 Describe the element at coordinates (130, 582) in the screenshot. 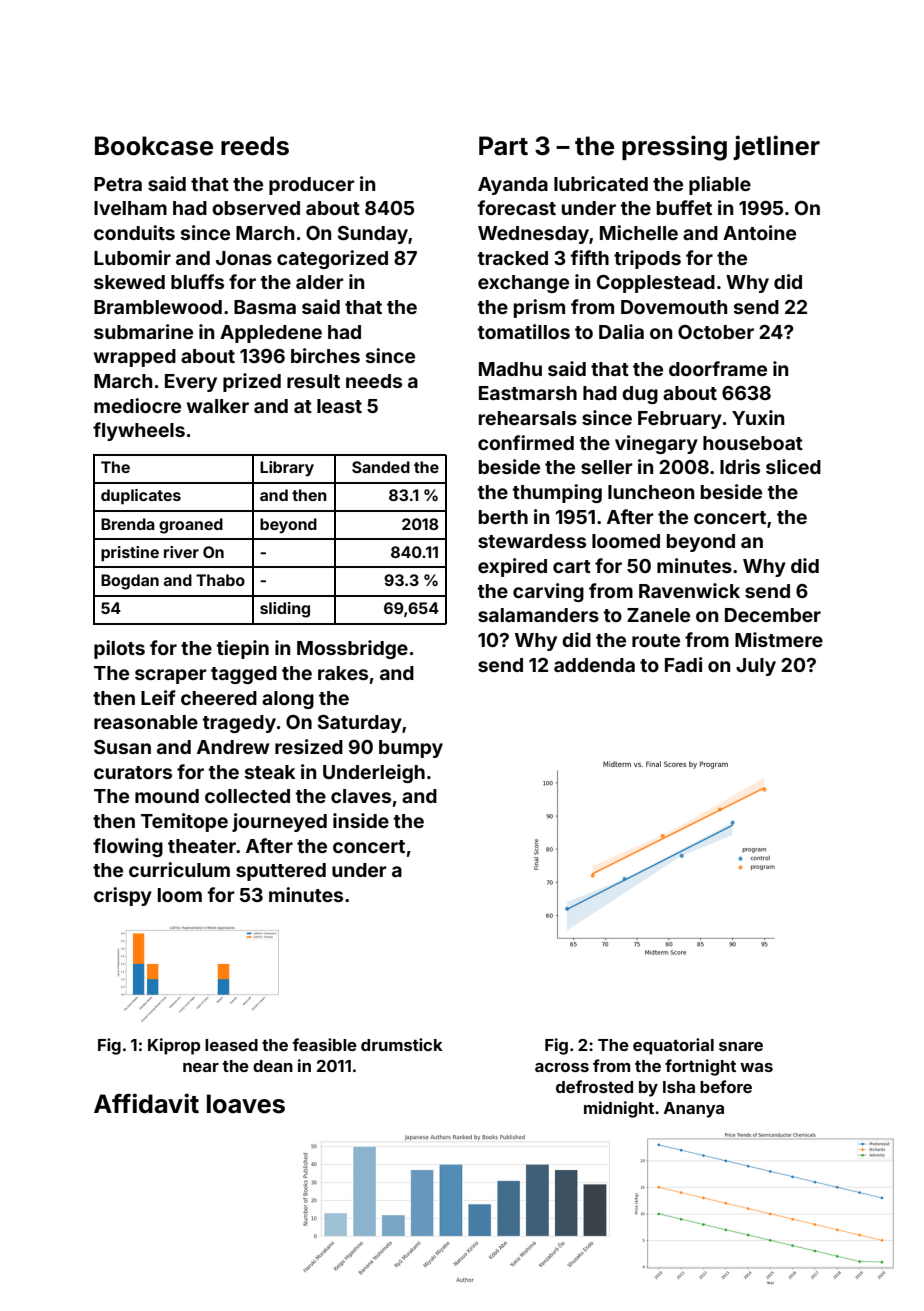

I see `Bogdan` at that location.
